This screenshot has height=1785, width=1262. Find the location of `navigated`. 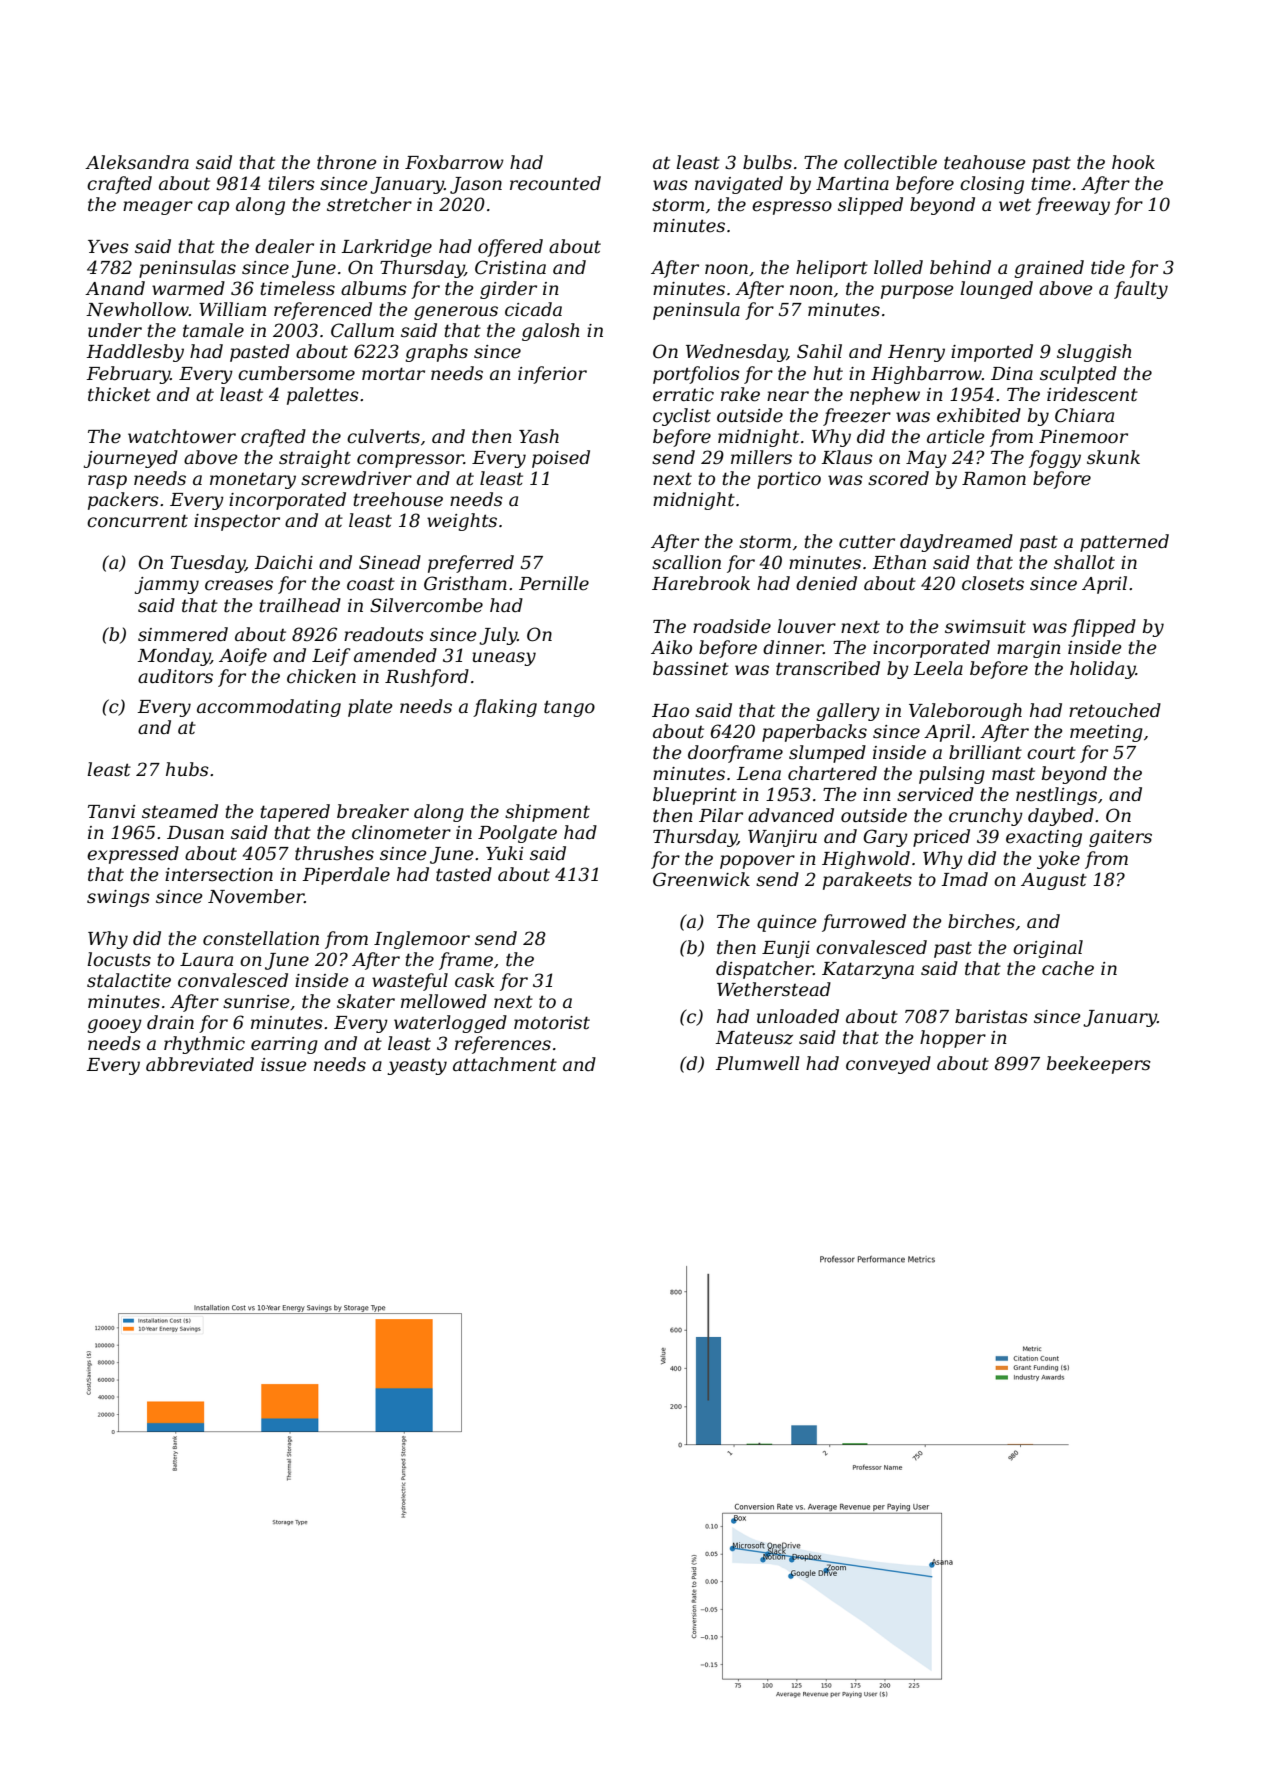

navigated is located at coordinates (739, 185).
